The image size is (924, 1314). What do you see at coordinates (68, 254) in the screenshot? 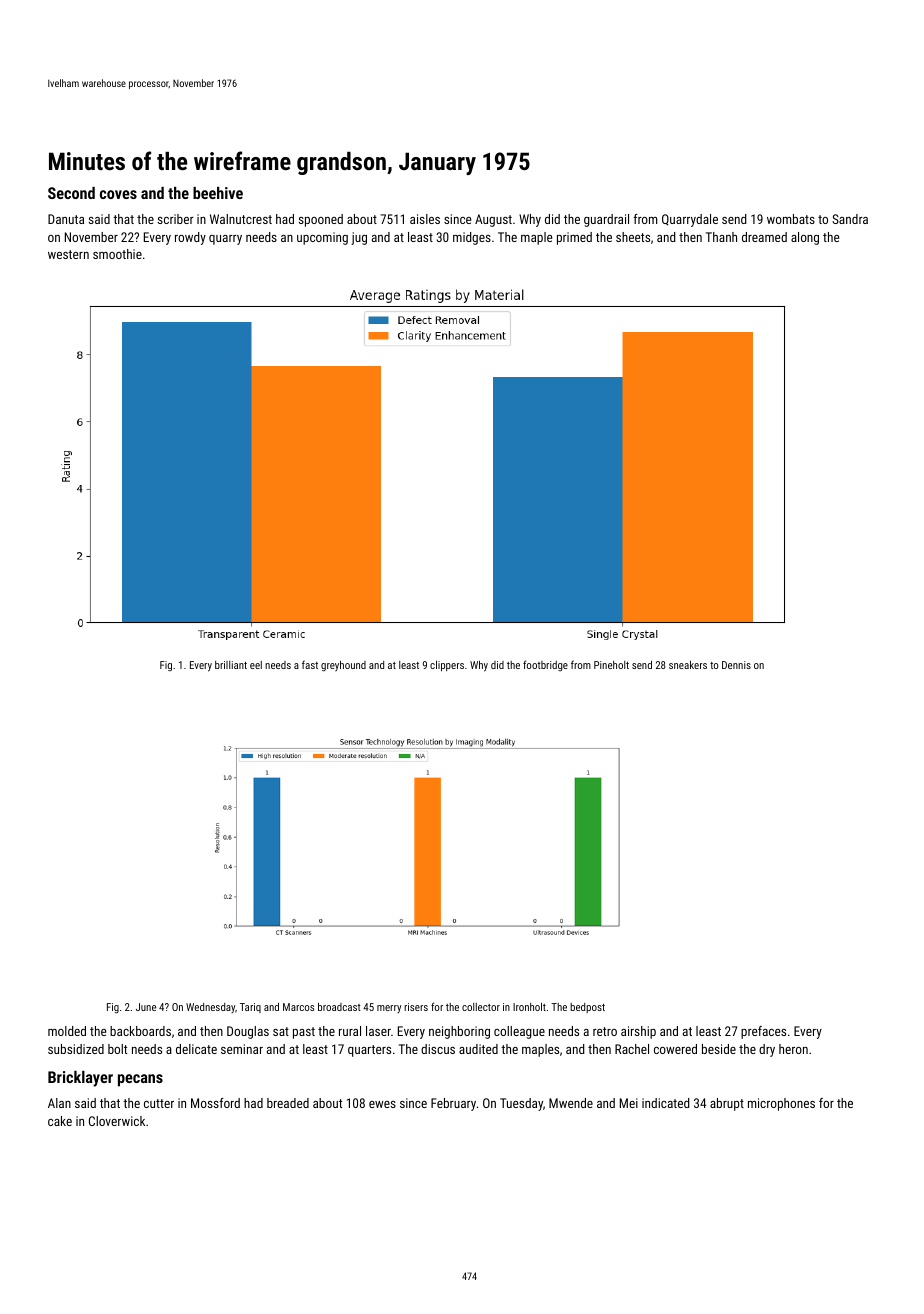
I see `western` at bounding box center [68, 254].
